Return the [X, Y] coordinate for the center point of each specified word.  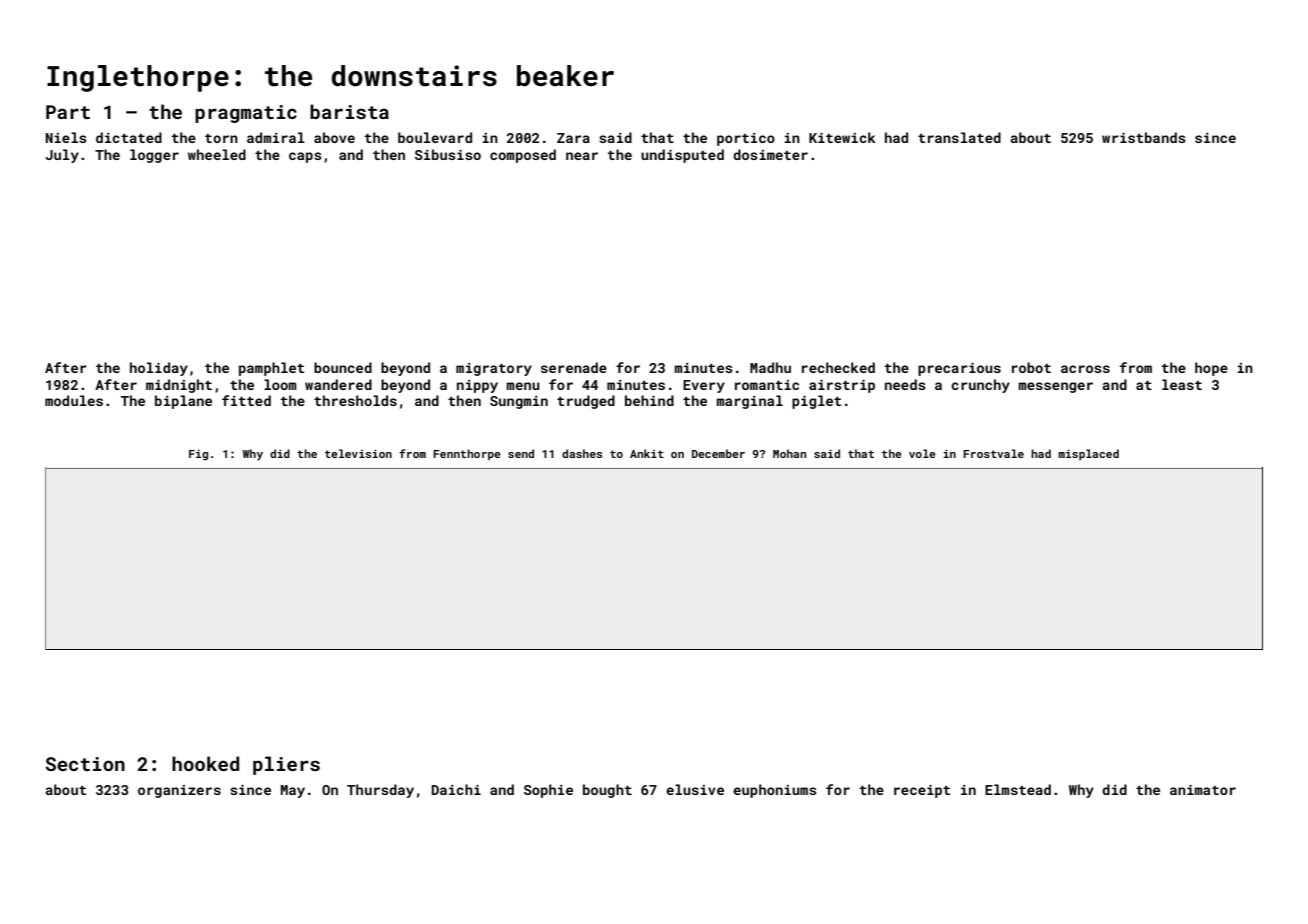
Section [85, 764]
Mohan [789, 453]
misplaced [1088, 455]
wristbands [1144, 137]
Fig [198, 455]
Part [68, 112]
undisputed [682, 156]
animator [1203, 790]
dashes [582, 453]
